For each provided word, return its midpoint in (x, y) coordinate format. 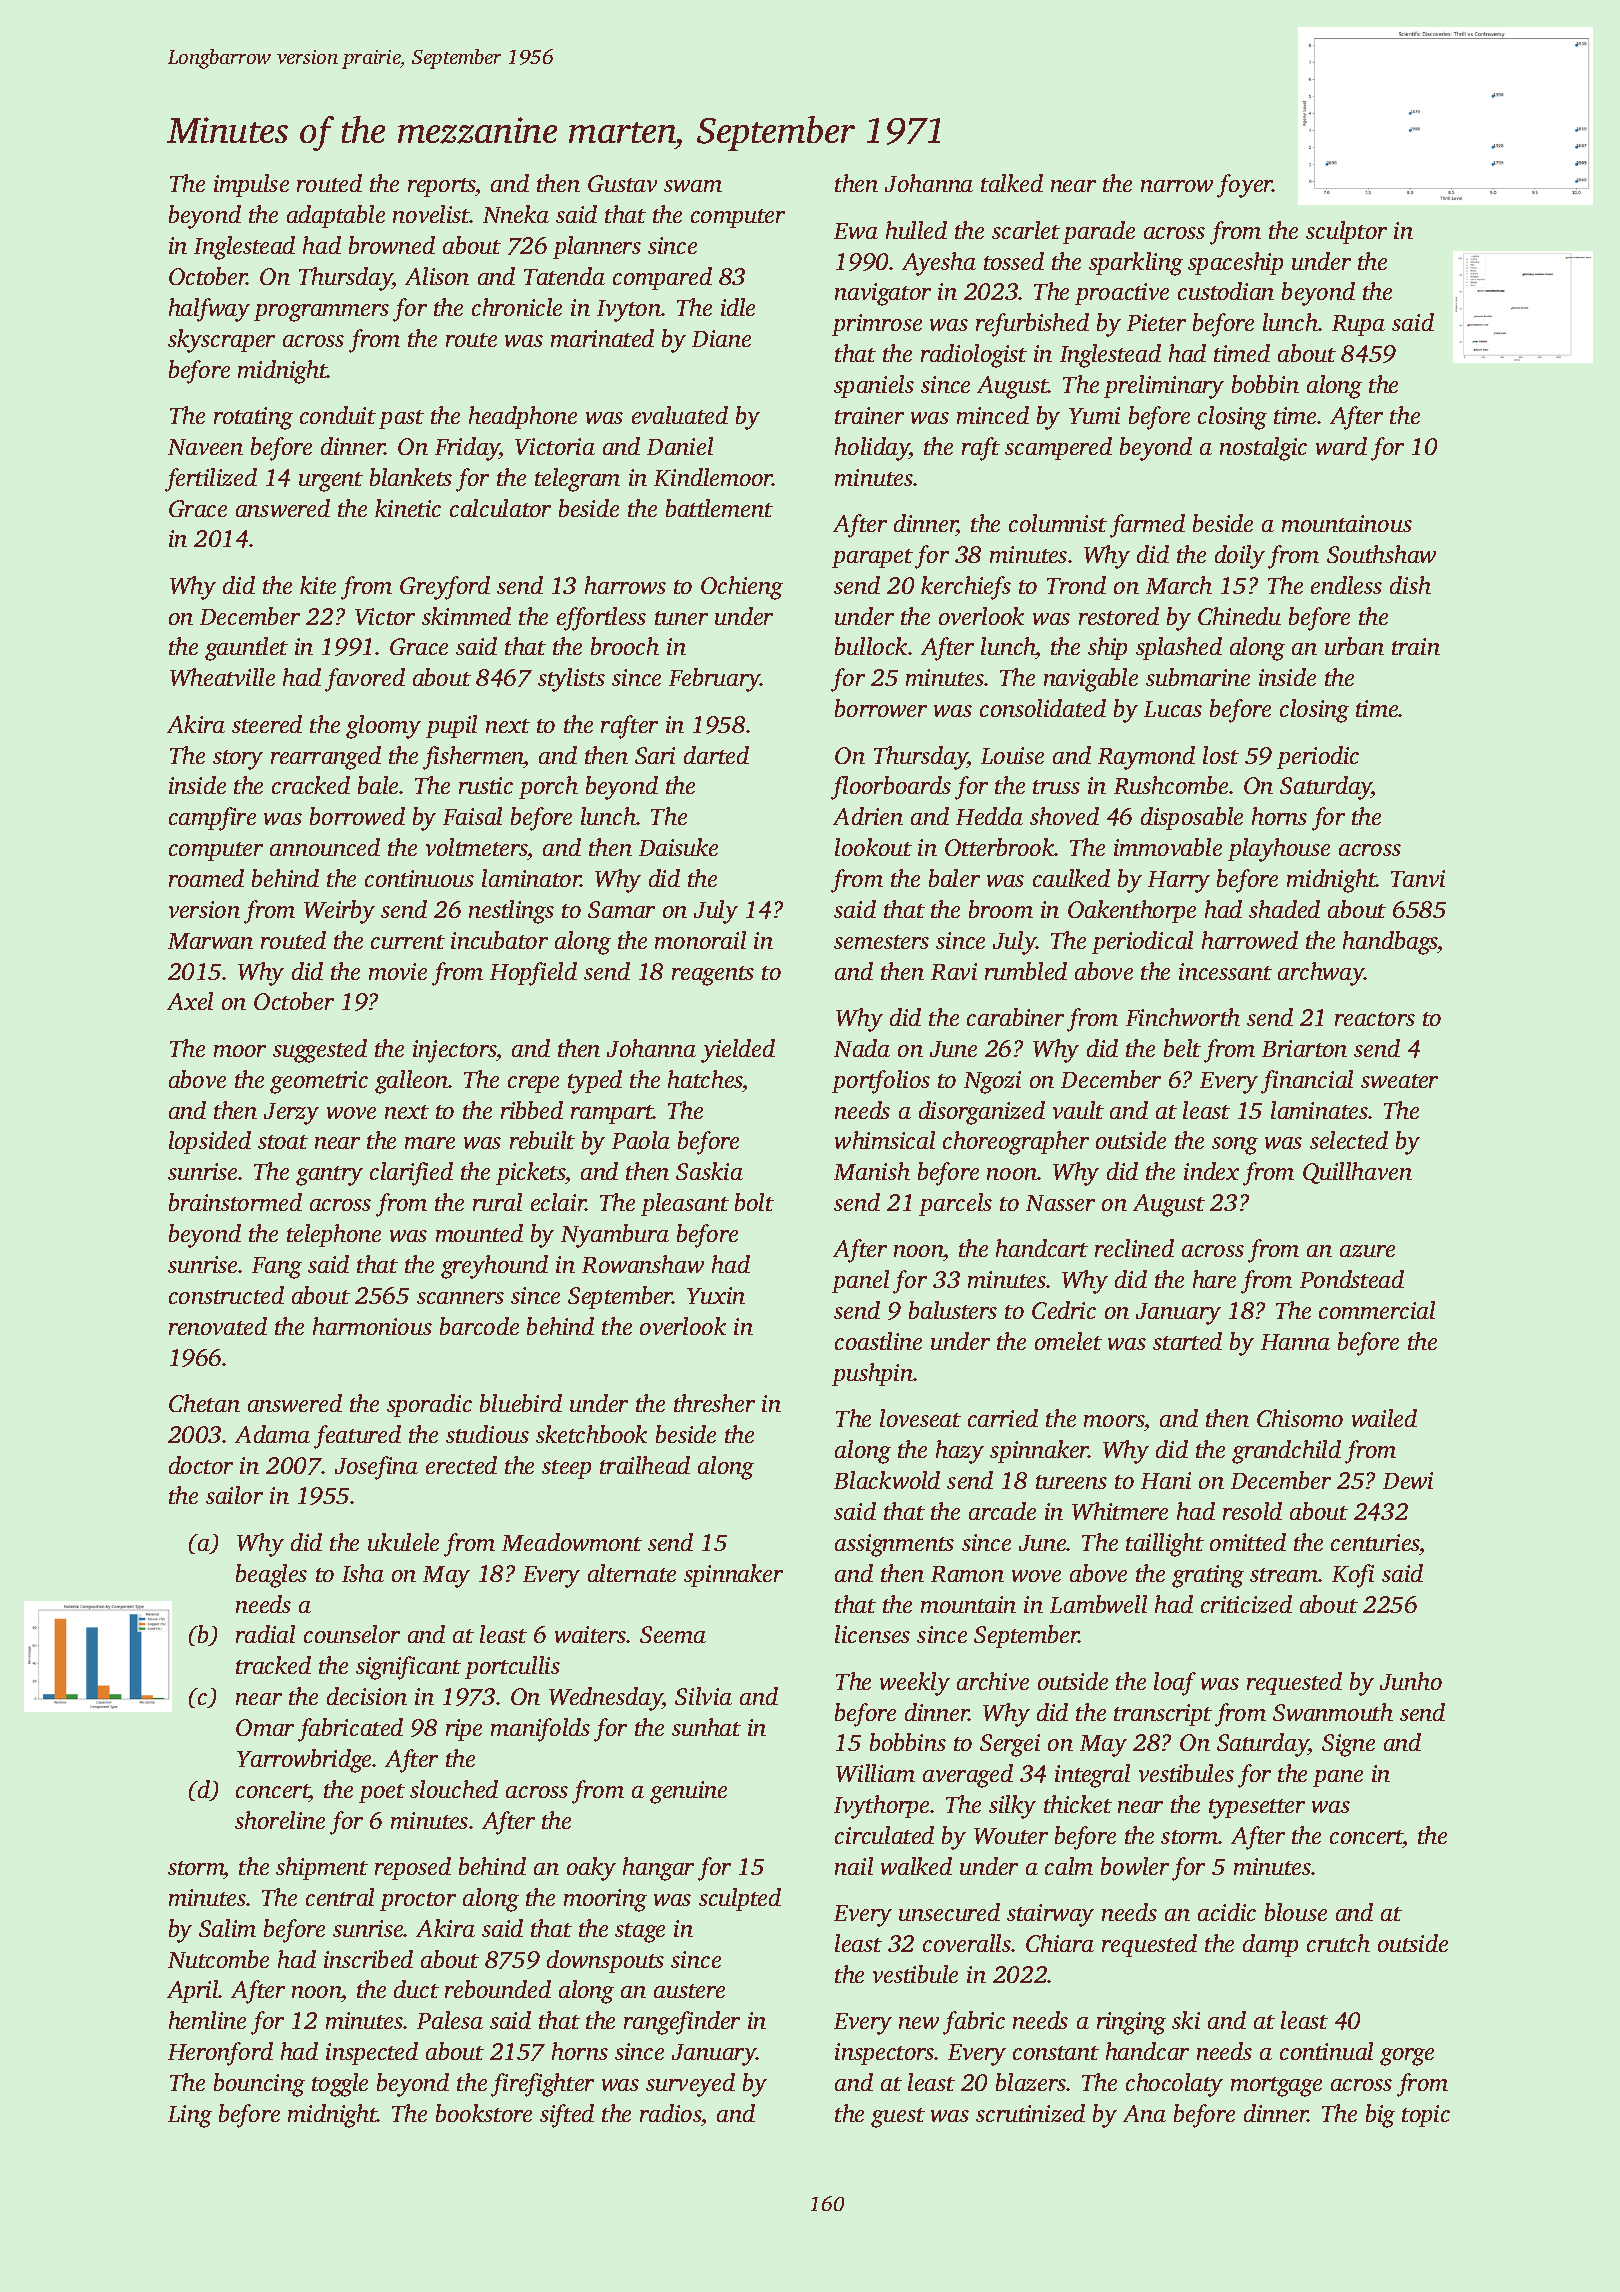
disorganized (982, 1113)
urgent (331, 482)
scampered (1058, 448)
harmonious (372, 1326)
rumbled (1026, 971)
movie (398, 971)
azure (1367, 1251)
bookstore (484, 2113)
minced (993, 415)
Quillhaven (1357, 1173)
